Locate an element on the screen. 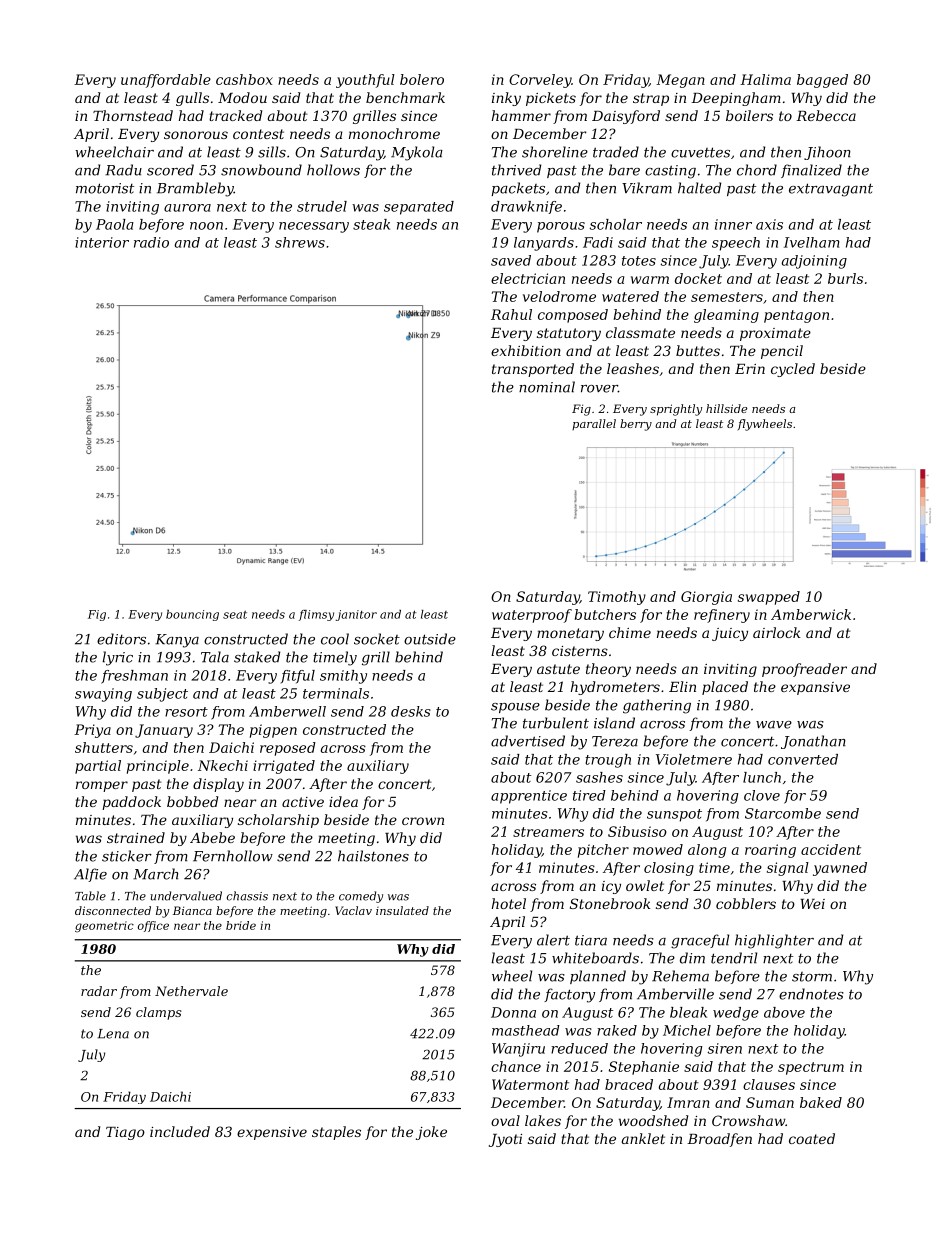 The height and width of the screenshot is (1233, 952). proofreader is located at coordinates (804, 670).
